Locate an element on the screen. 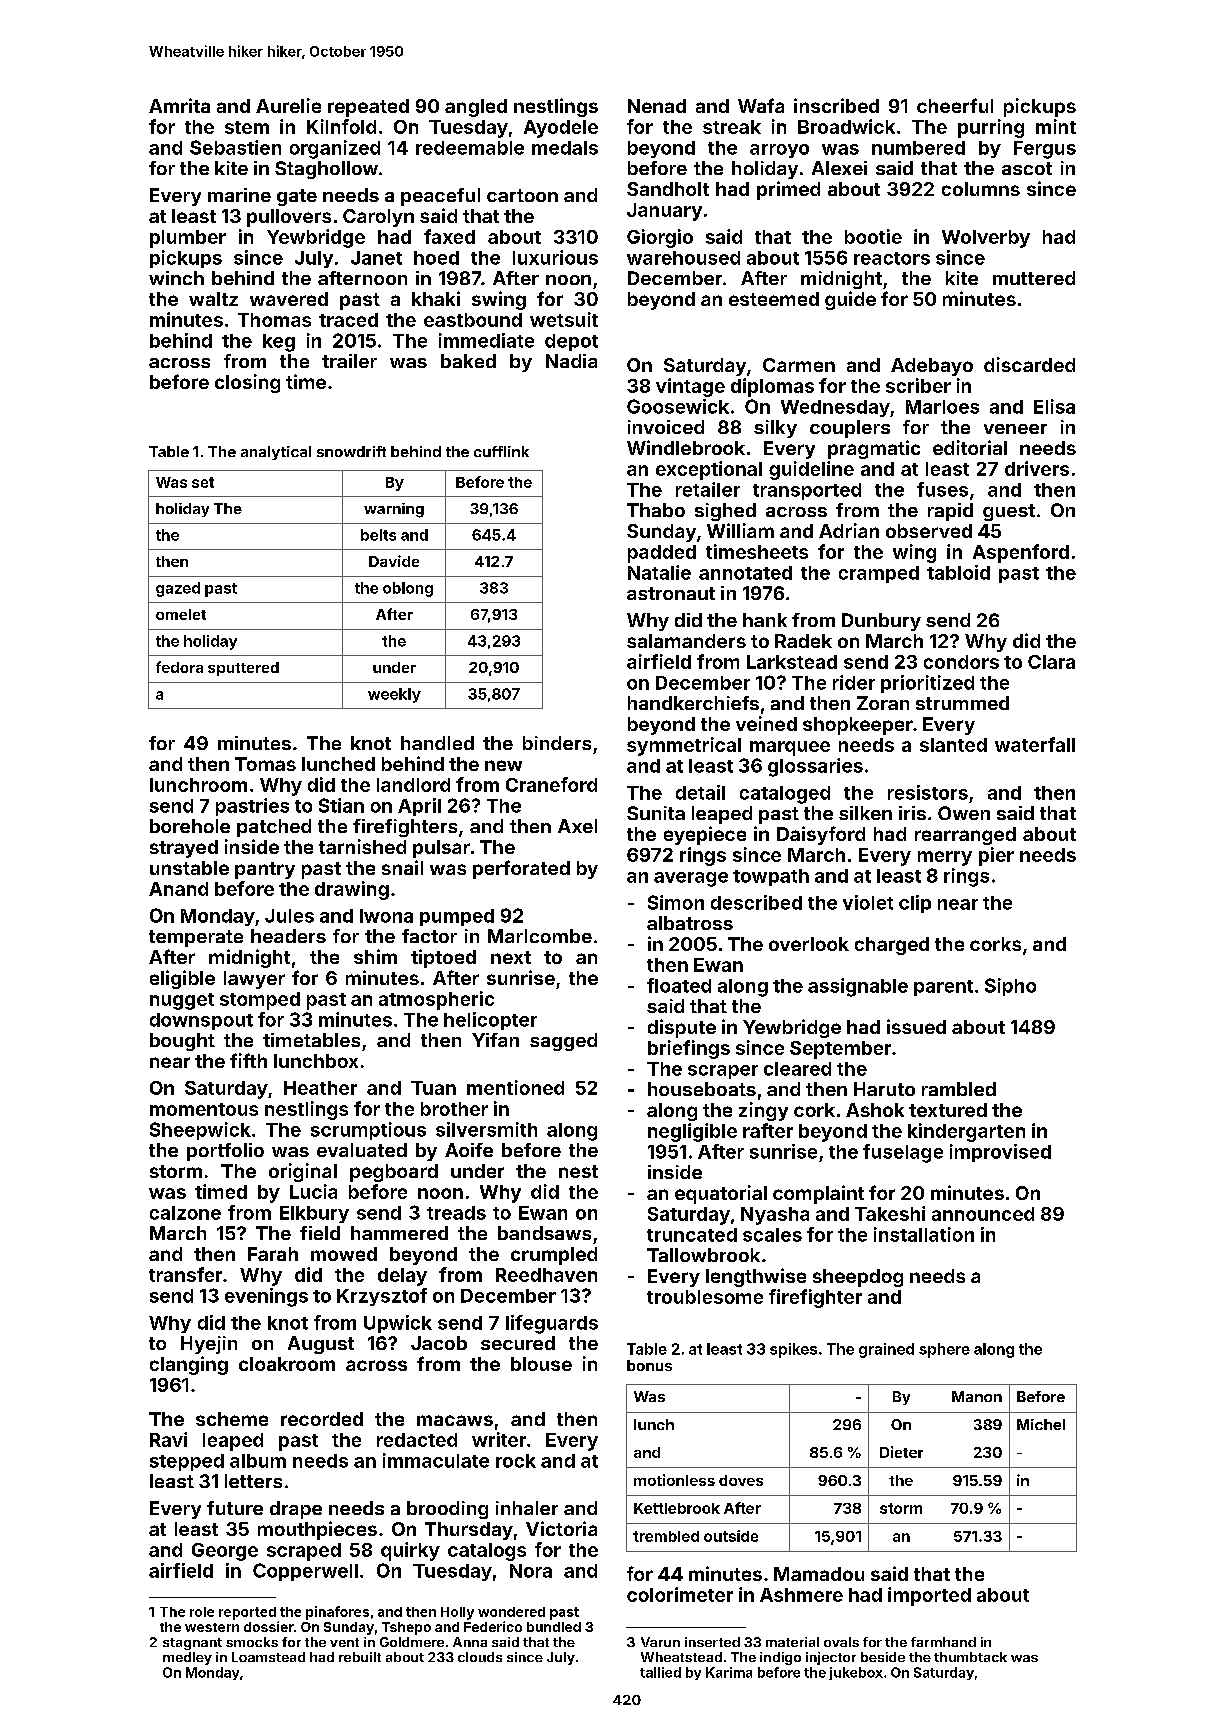 This screenshot has width=1225, height=1733. Loamstead is located at coordinates (268, 1657).
